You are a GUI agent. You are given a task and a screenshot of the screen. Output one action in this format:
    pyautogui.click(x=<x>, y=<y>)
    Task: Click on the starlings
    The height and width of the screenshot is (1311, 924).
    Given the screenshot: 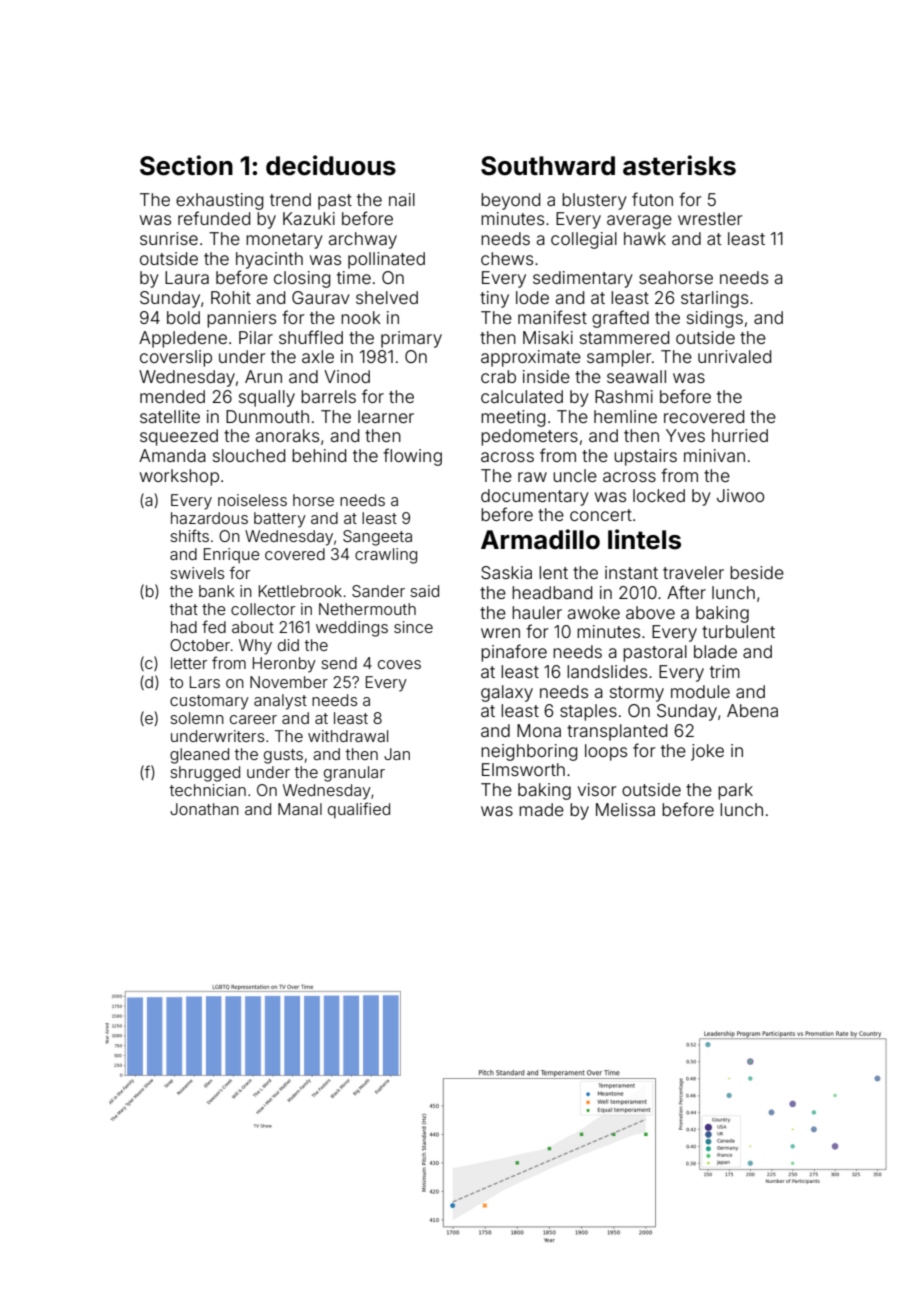 What is the action you would take?
    pyautogui.click(x=714, y=299)
